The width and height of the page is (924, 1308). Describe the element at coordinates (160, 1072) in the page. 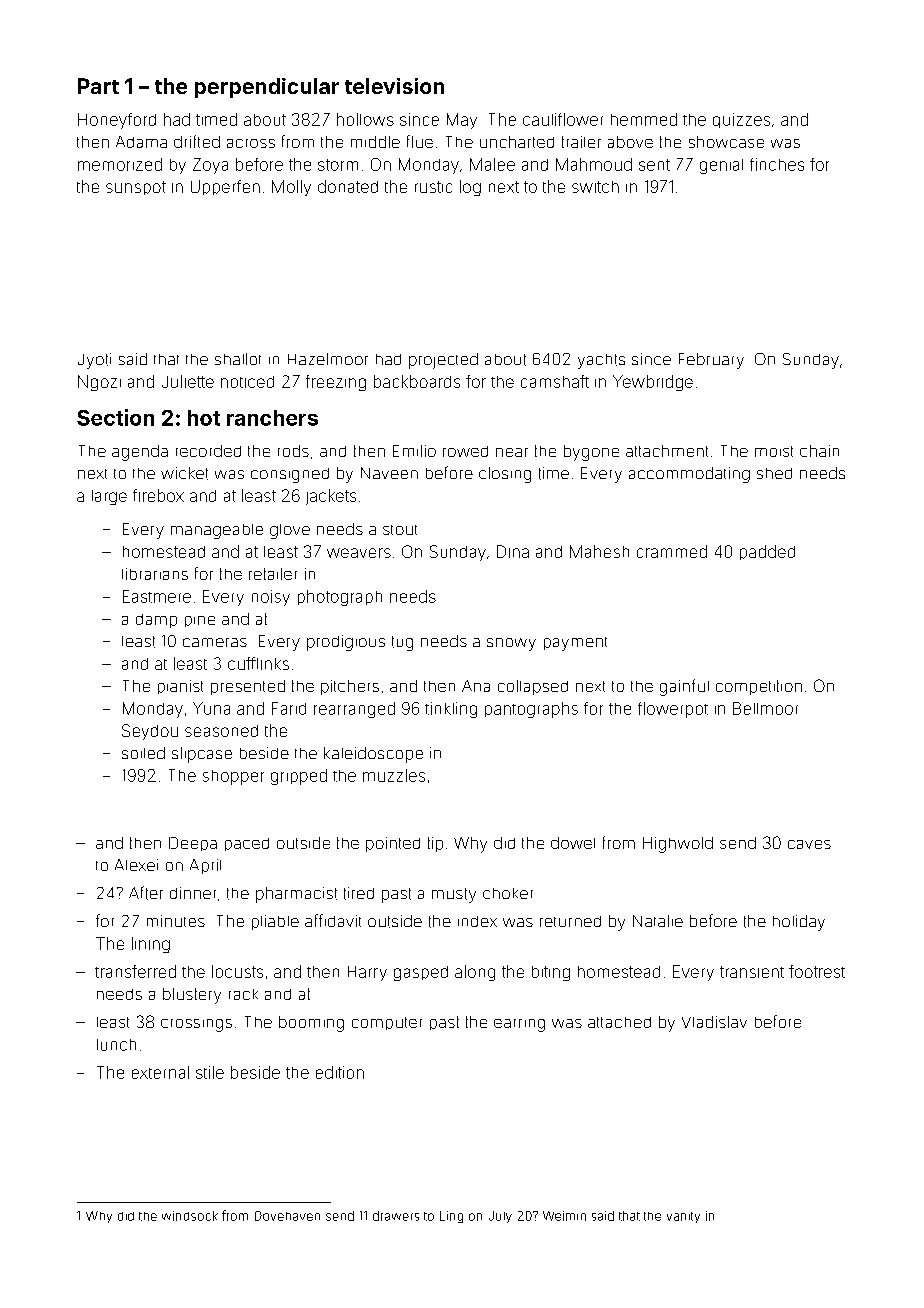

I see `external` at that location.
